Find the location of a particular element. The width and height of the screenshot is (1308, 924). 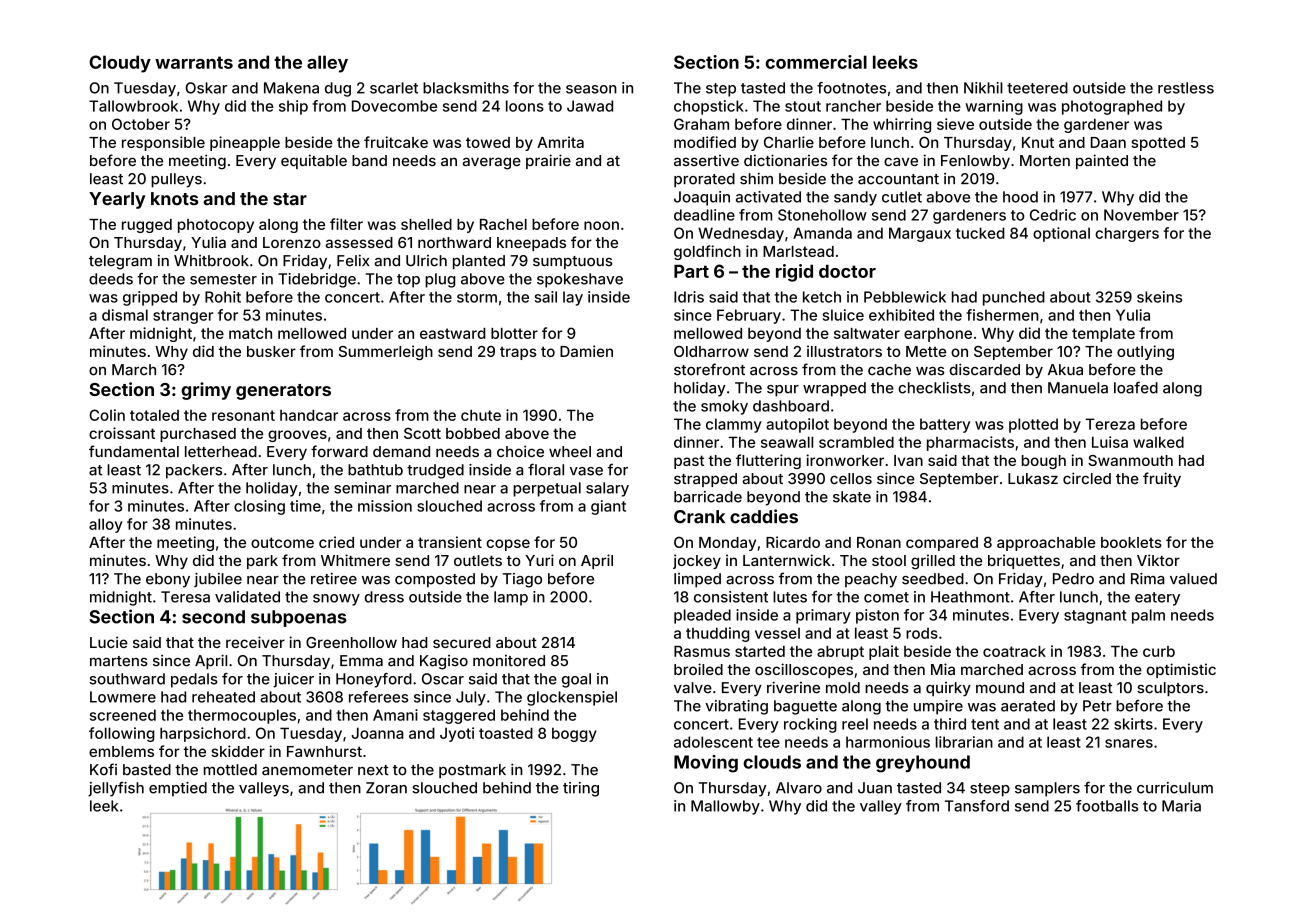

equitable is located at coordinates (314, 161).
